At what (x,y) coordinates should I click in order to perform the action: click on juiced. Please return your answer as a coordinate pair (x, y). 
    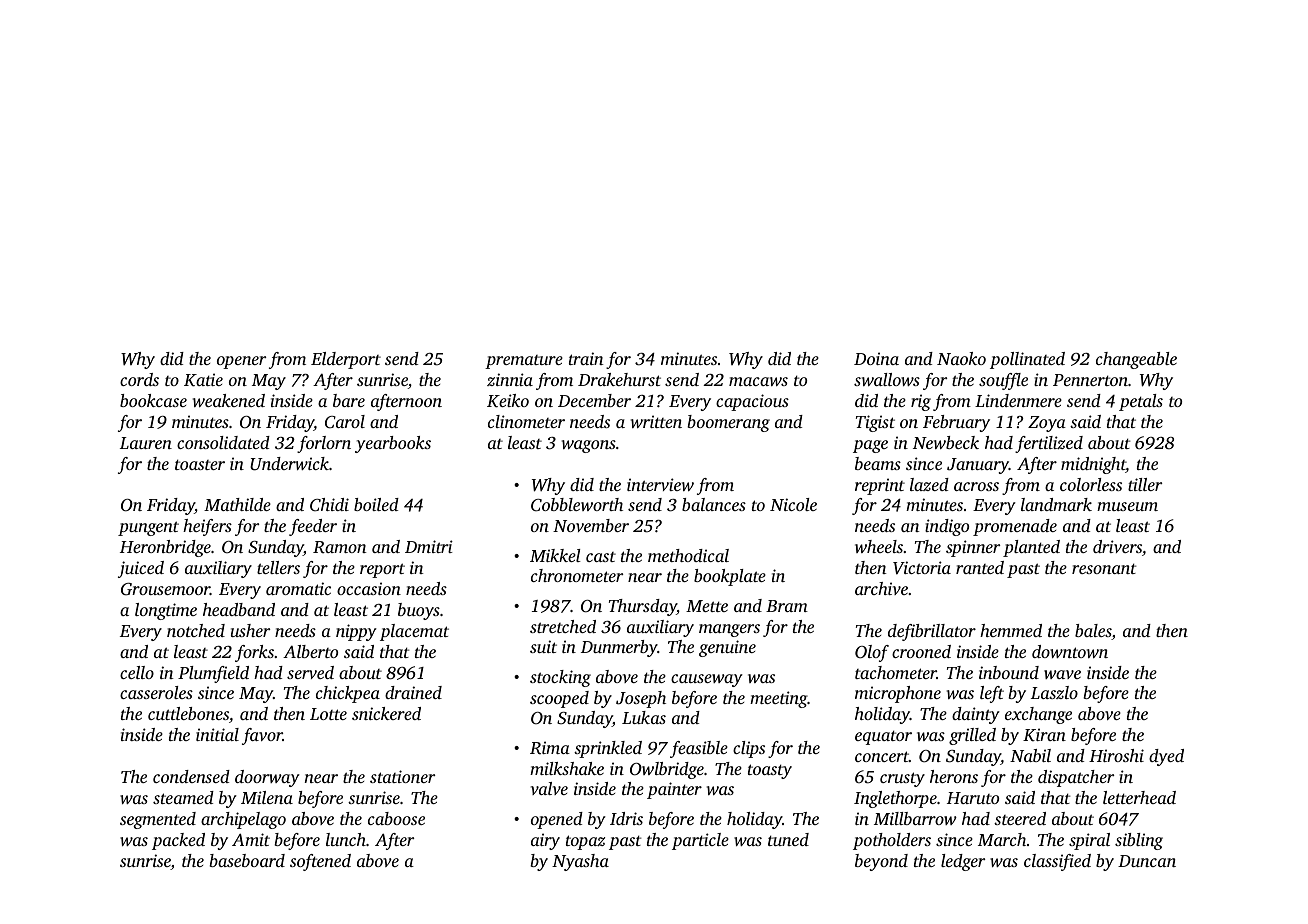
    Looking at the image, I should click on (141, 569).
